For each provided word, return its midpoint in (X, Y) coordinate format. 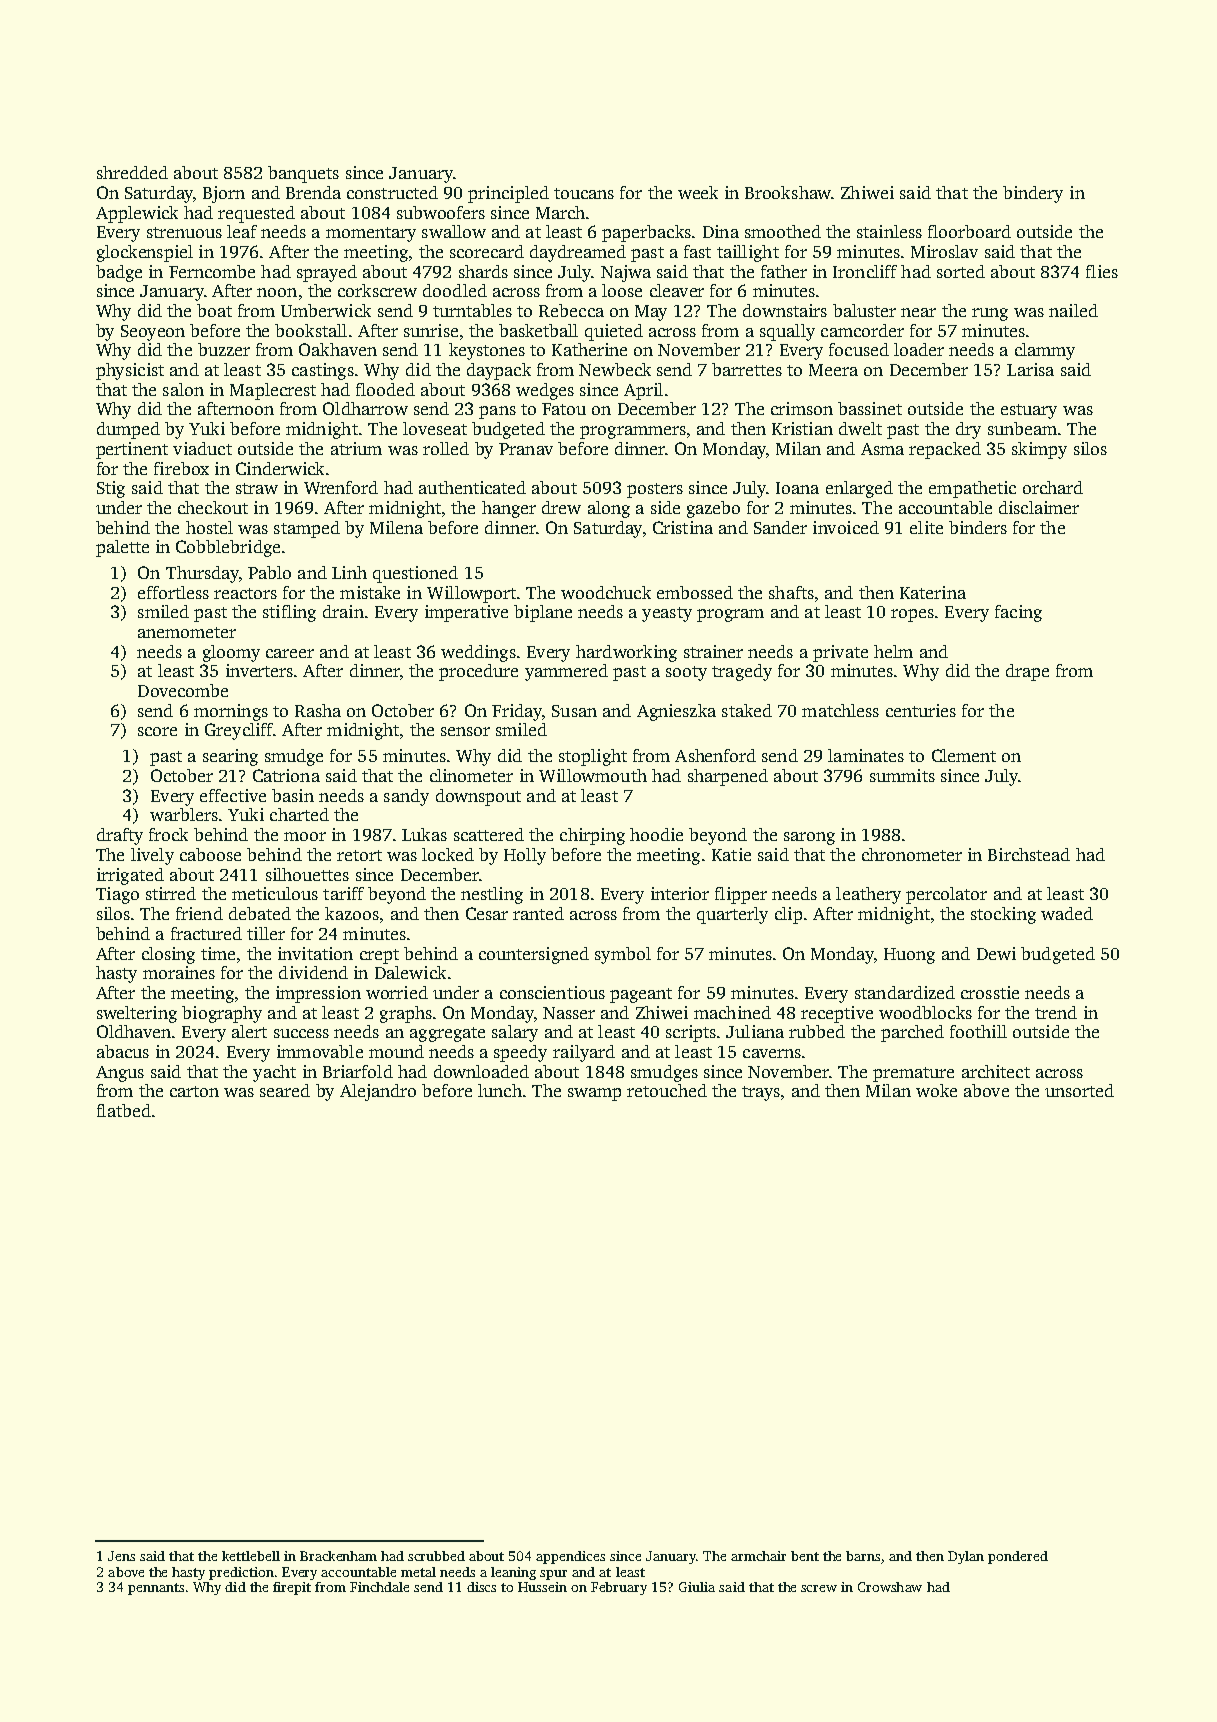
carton (194, 1091)
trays (761, 1093)
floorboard (969, 231)
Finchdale (379, 1587)
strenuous (184, 232)
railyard (584, 1053)
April (643, 391)
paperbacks (646, 233)
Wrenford (341, 487)
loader (919, 349)
